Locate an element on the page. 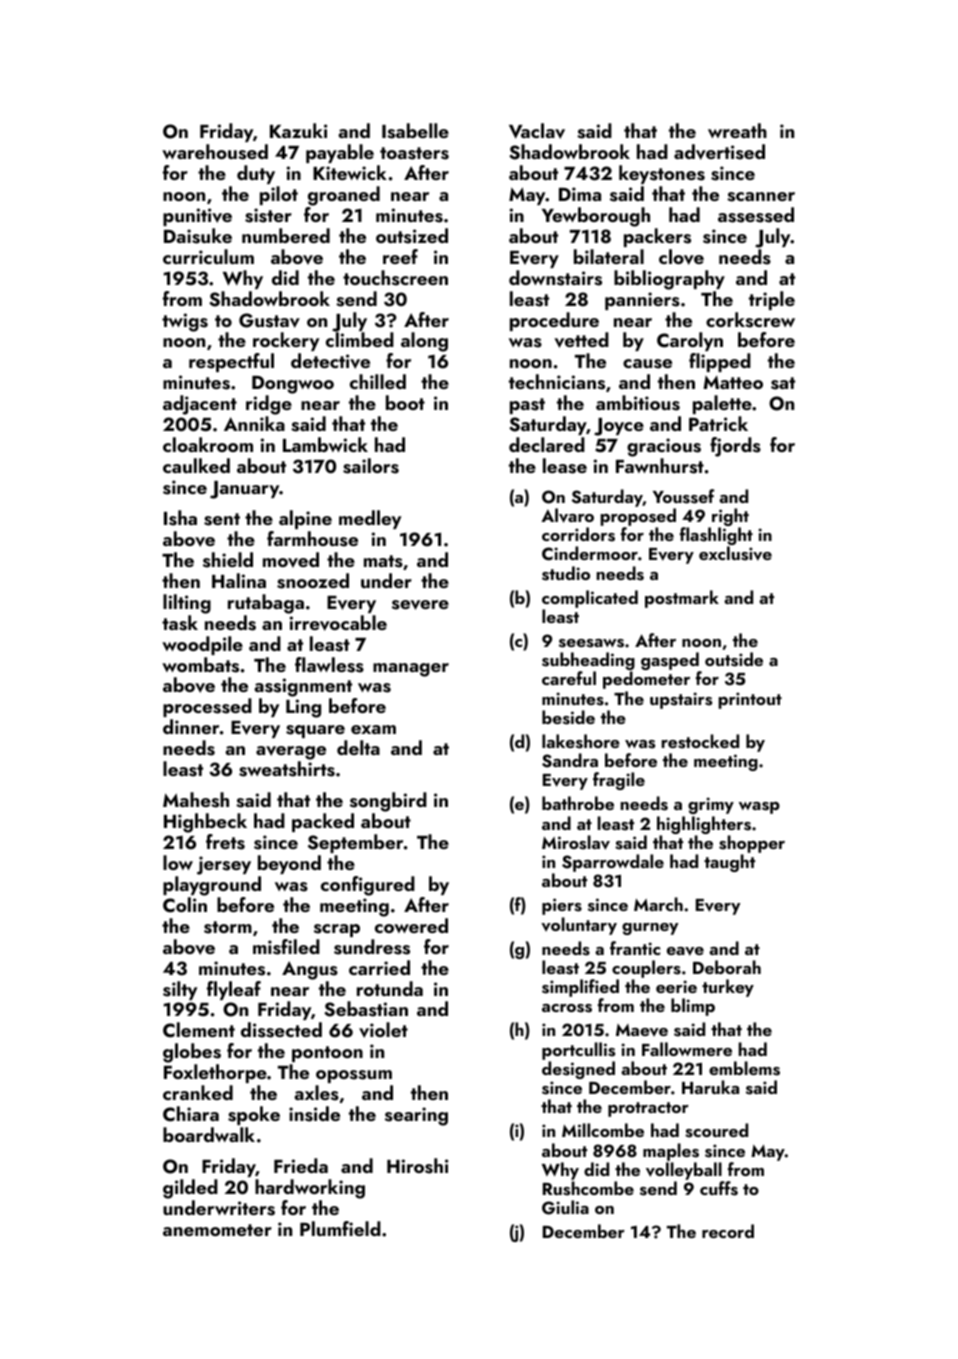 The width and height of the document is (958, 1359). Kazuki is located at coordinates (298, 130).
